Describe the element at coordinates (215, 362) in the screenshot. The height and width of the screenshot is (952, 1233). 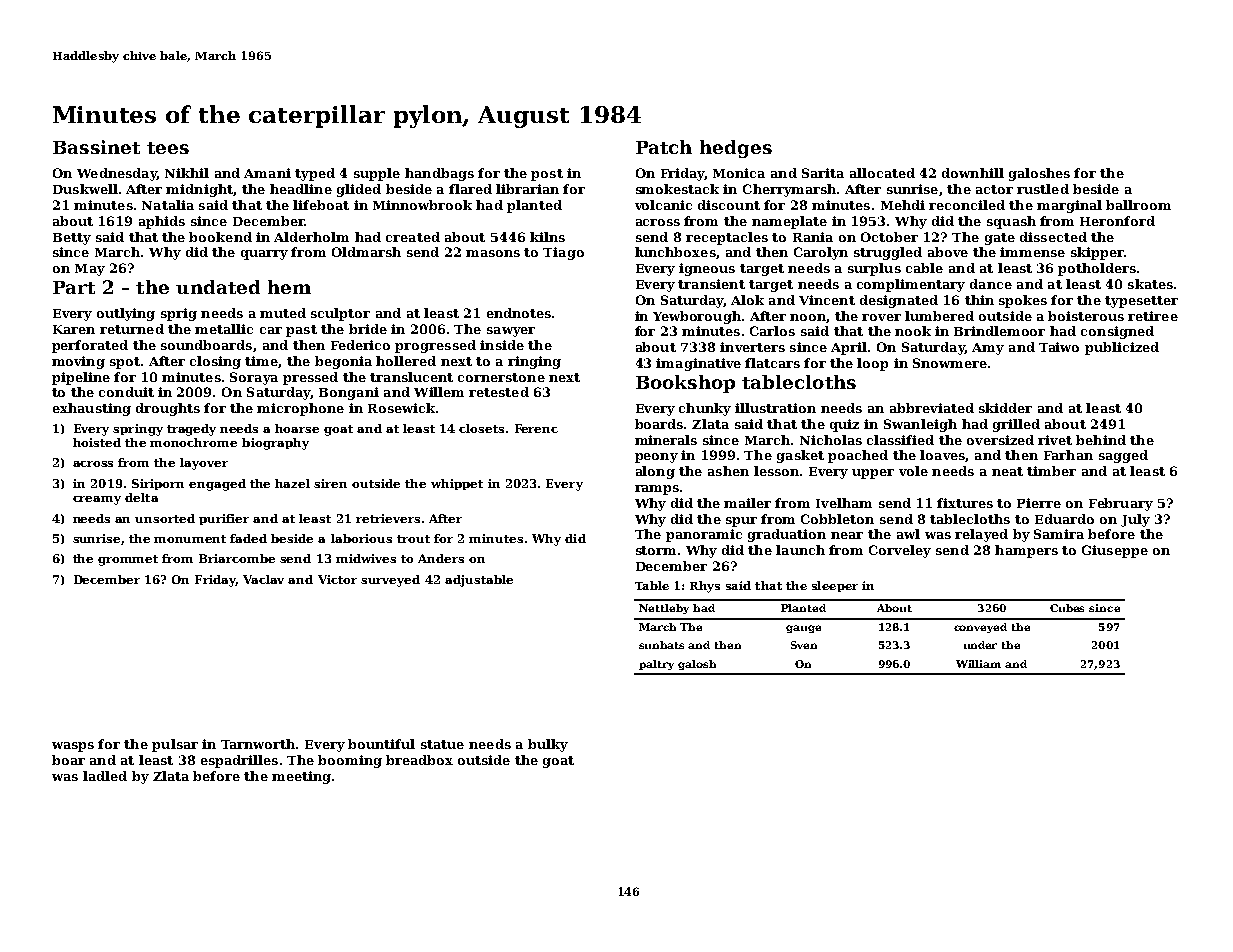
I see `closing` at that location.
